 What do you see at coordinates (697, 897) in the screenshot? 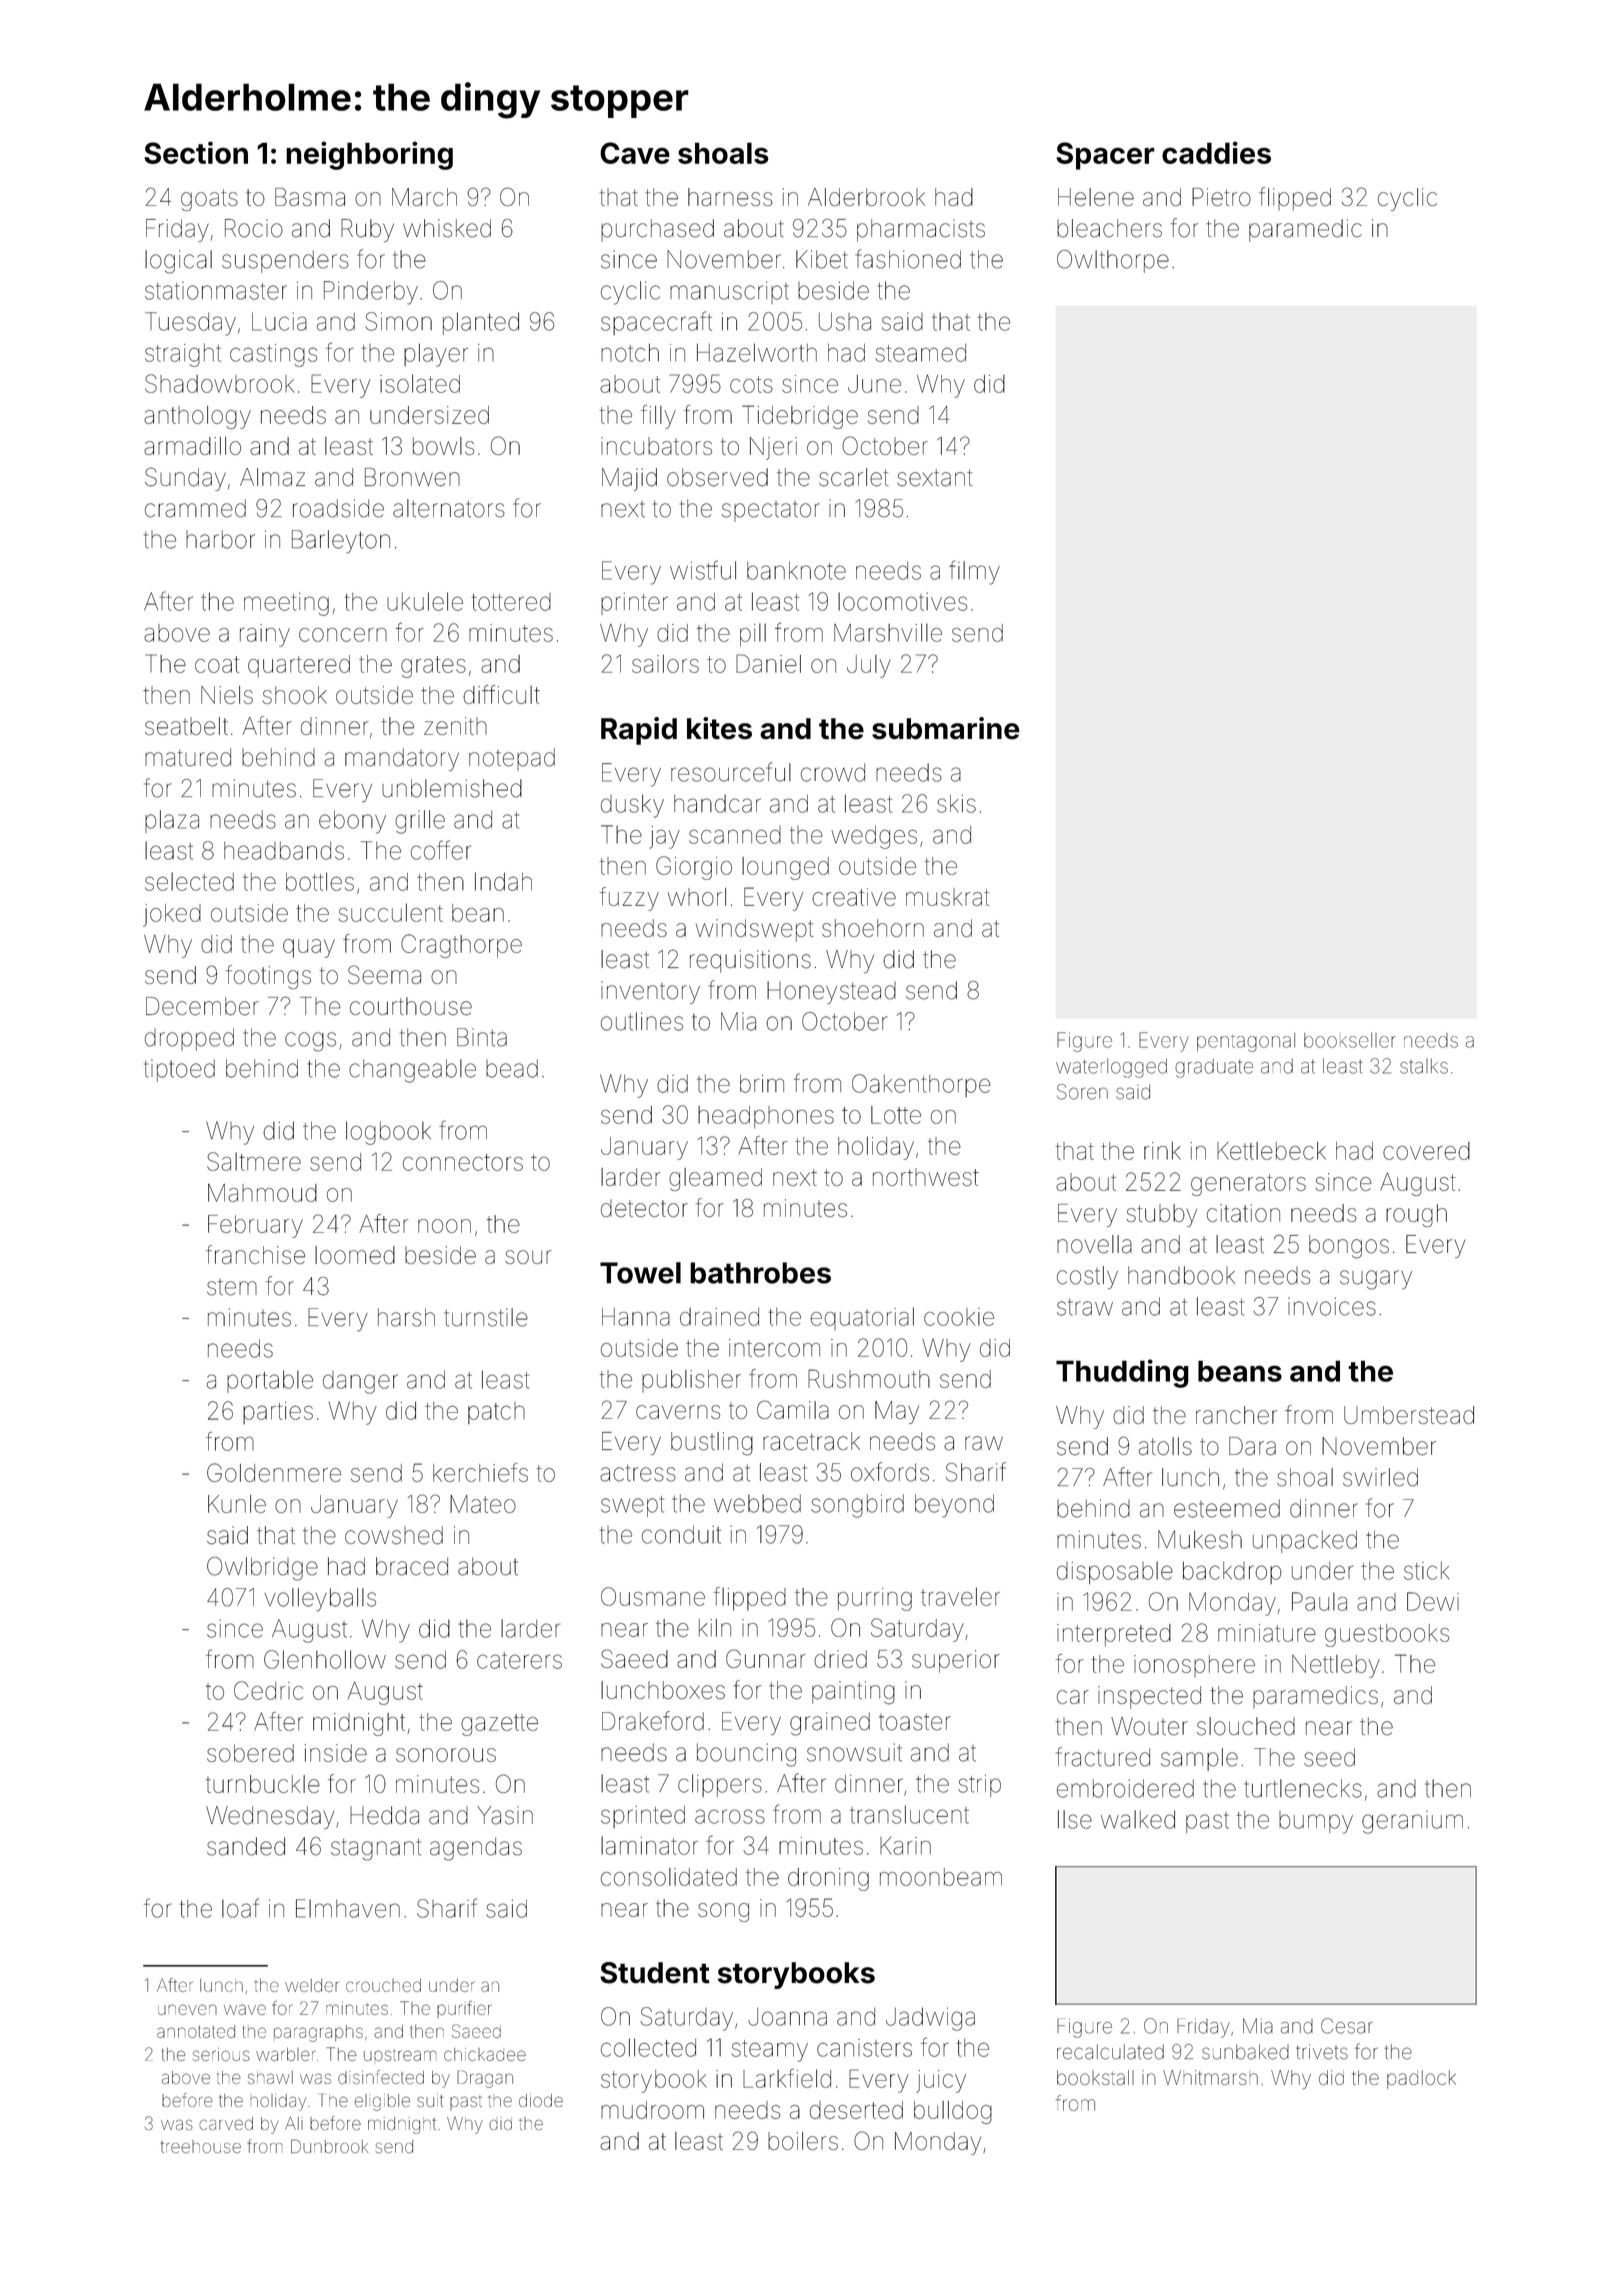
I see `whorl` at bounding box center [697, 897].
